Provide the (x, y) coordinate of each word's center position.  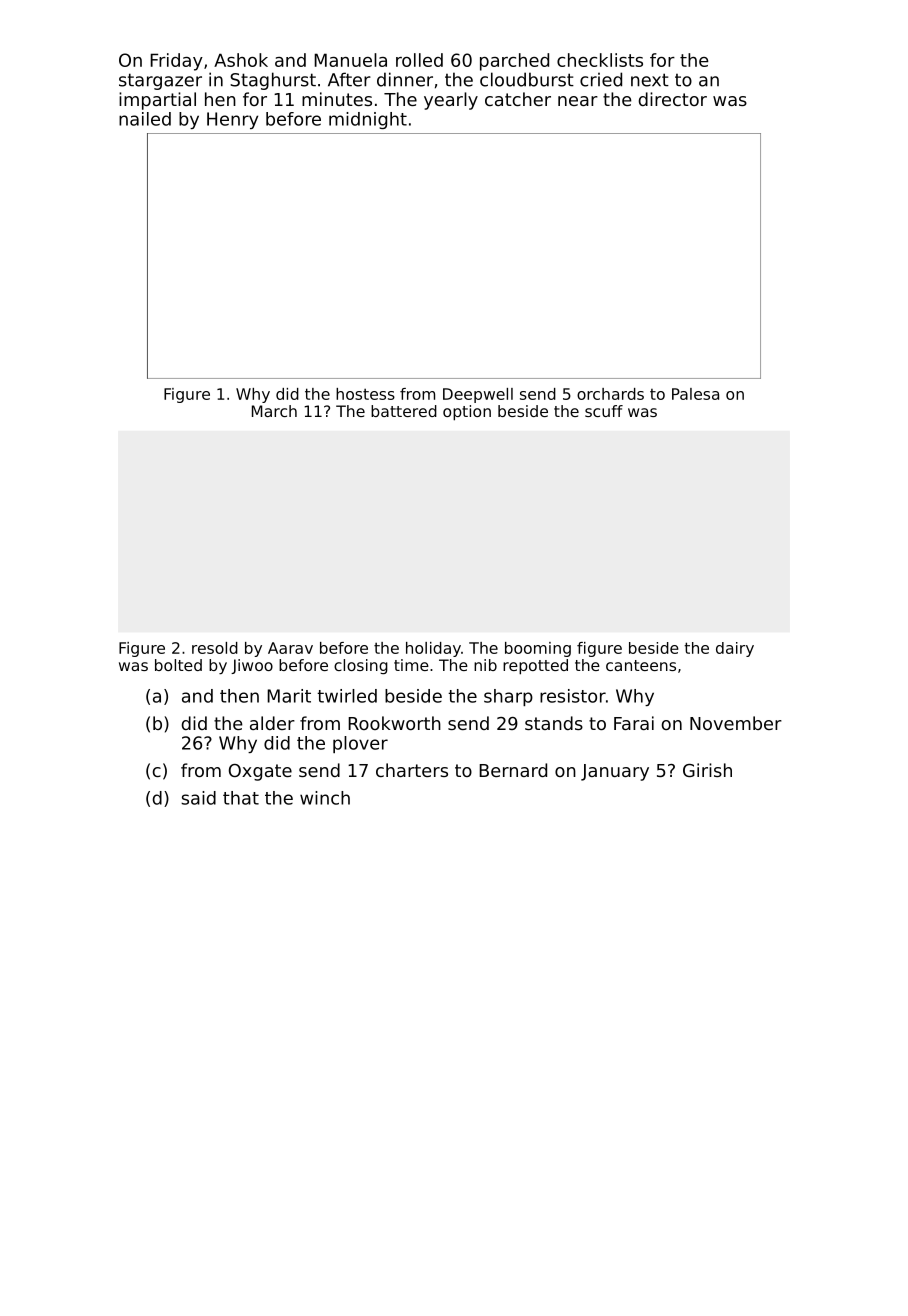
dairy (735, 649)
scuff (604, 411)
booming (538, 649)
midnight (368, 120)
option (467, 413)
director (673, 99)
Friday (176, 62)
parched (514, 62)
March (274, 411)
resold (215, 648)
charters (412, 770)
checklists (600, 60)
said (198, 798)
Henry (232, 120)
